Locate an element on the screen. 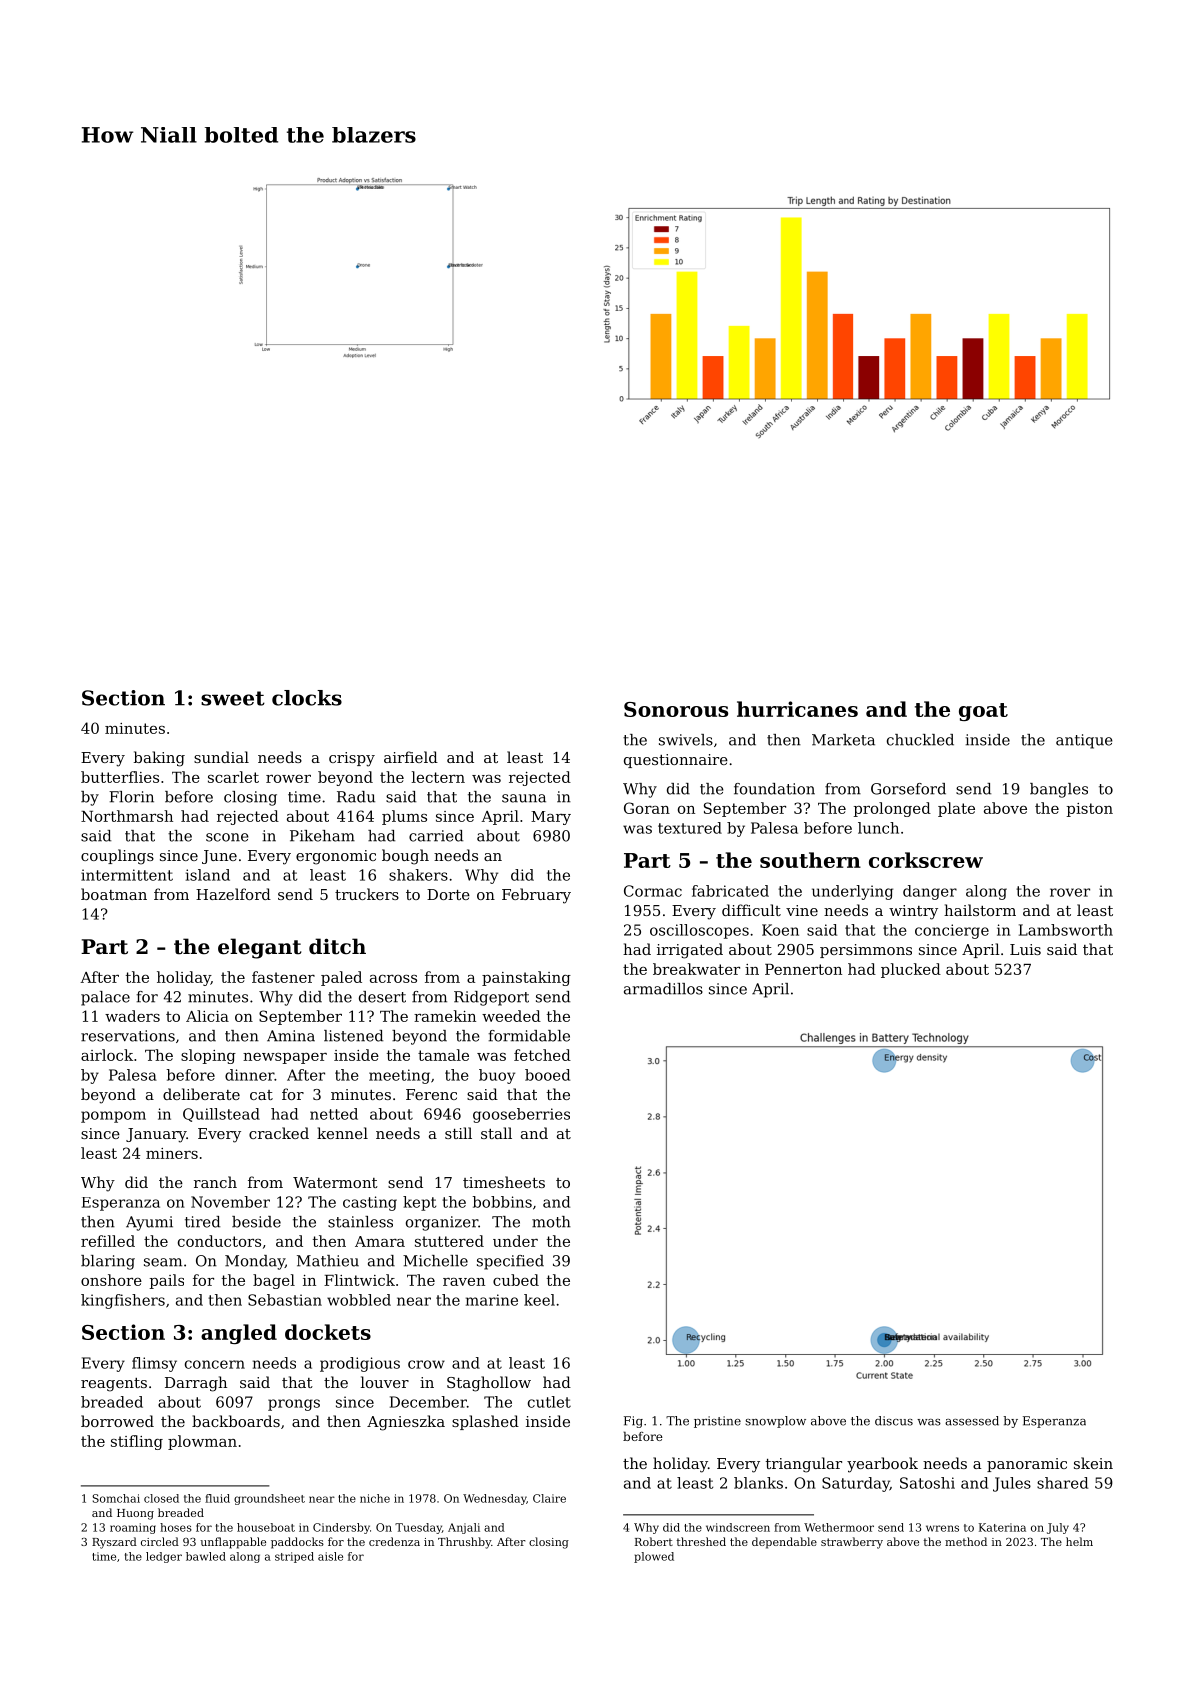  sweet is located at coordinates (233, 698).
